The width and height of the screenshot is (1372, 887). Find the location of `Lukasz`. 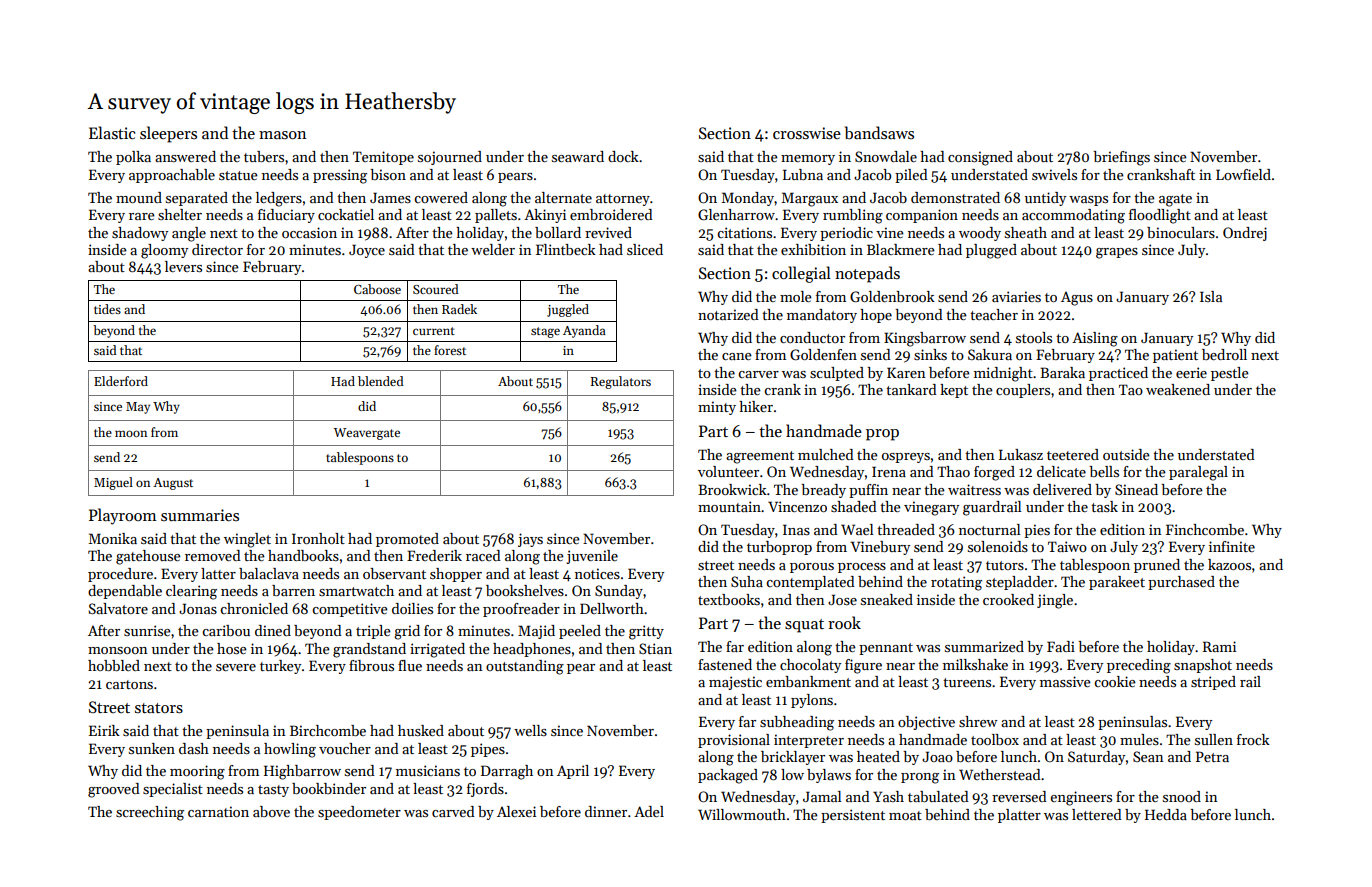

Lukasz is located at coordinates (1021, 454).
